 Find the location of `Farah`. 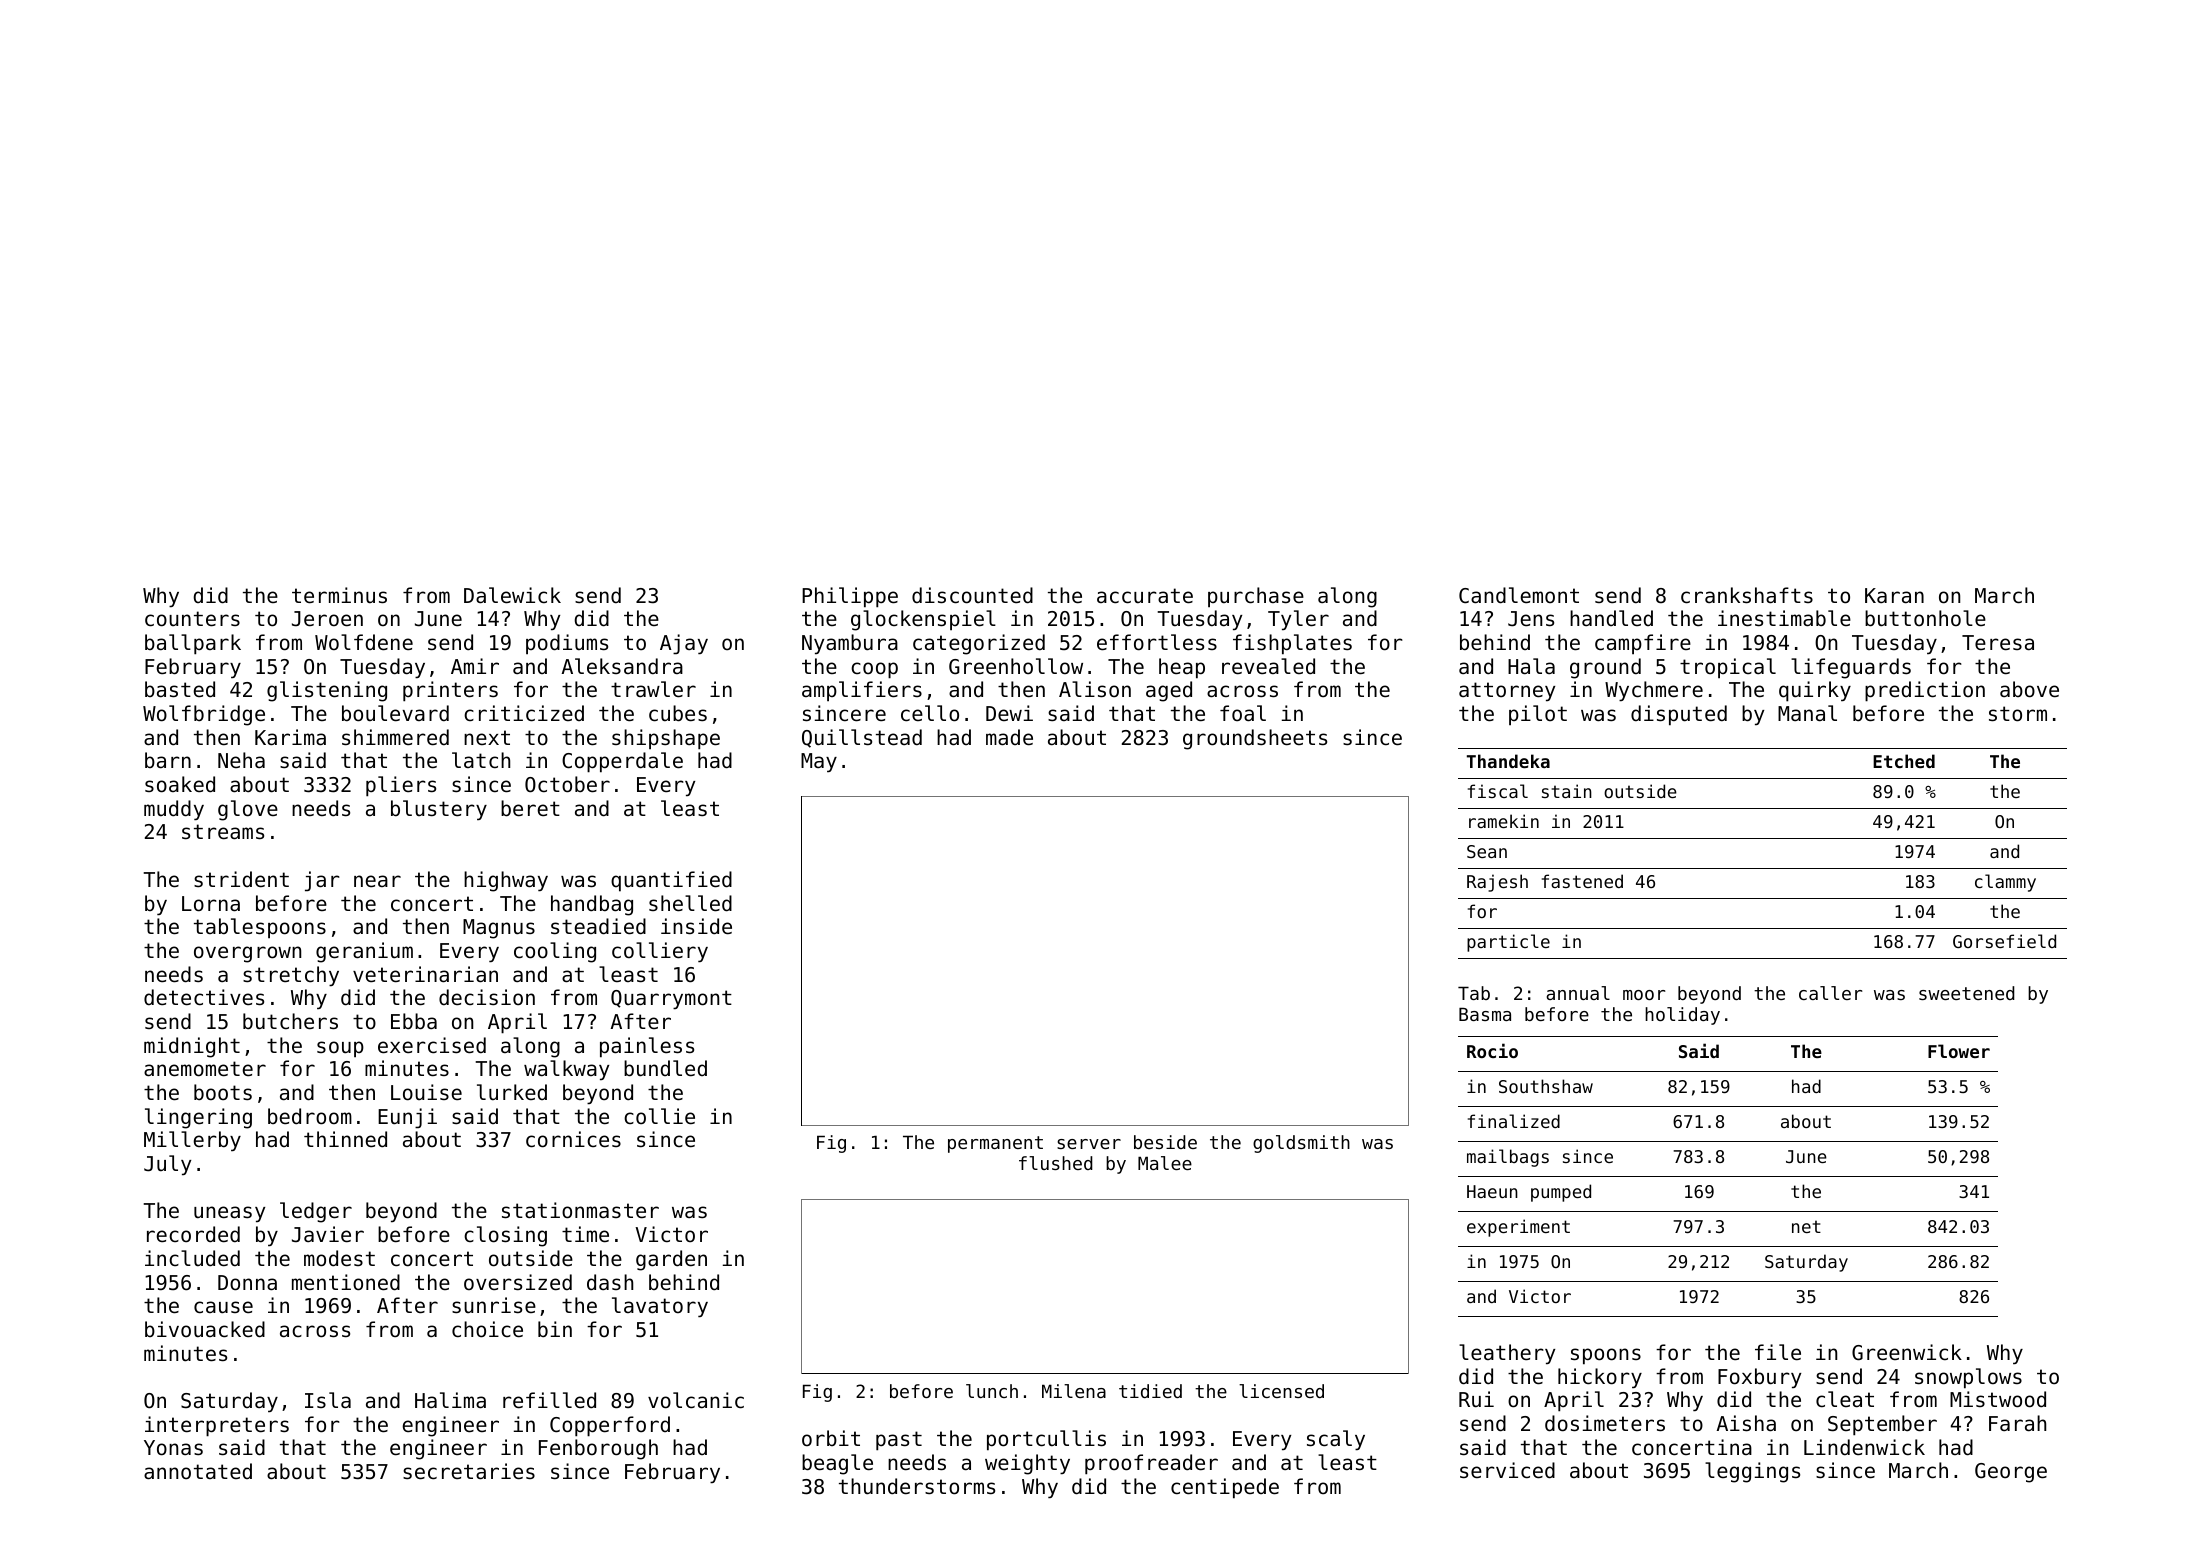

Farah is located at coordinates (2017, 1423).
